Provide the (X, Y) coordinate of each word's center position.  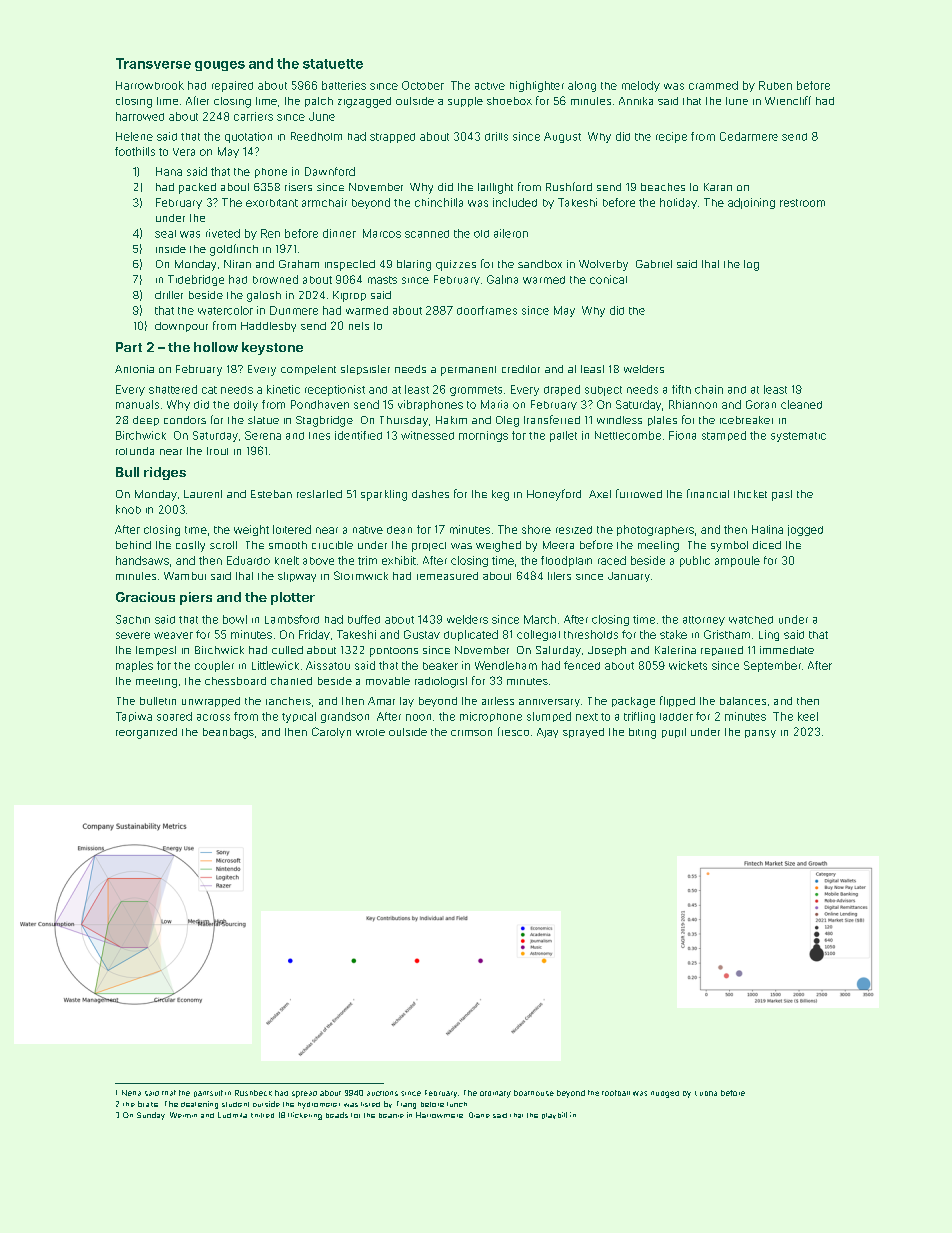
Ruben (775, 85)
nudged (665, 1094)
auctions (382, 1093)
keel (808, 716)
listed (370, 1104)
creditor (521, 369)
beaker (440, 666)
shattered (173, 389)
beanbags (228, 733)
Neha (131, 1093)
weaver (173, 635)
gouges (220, 66)
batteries (344, 85)
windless (619, 420)
